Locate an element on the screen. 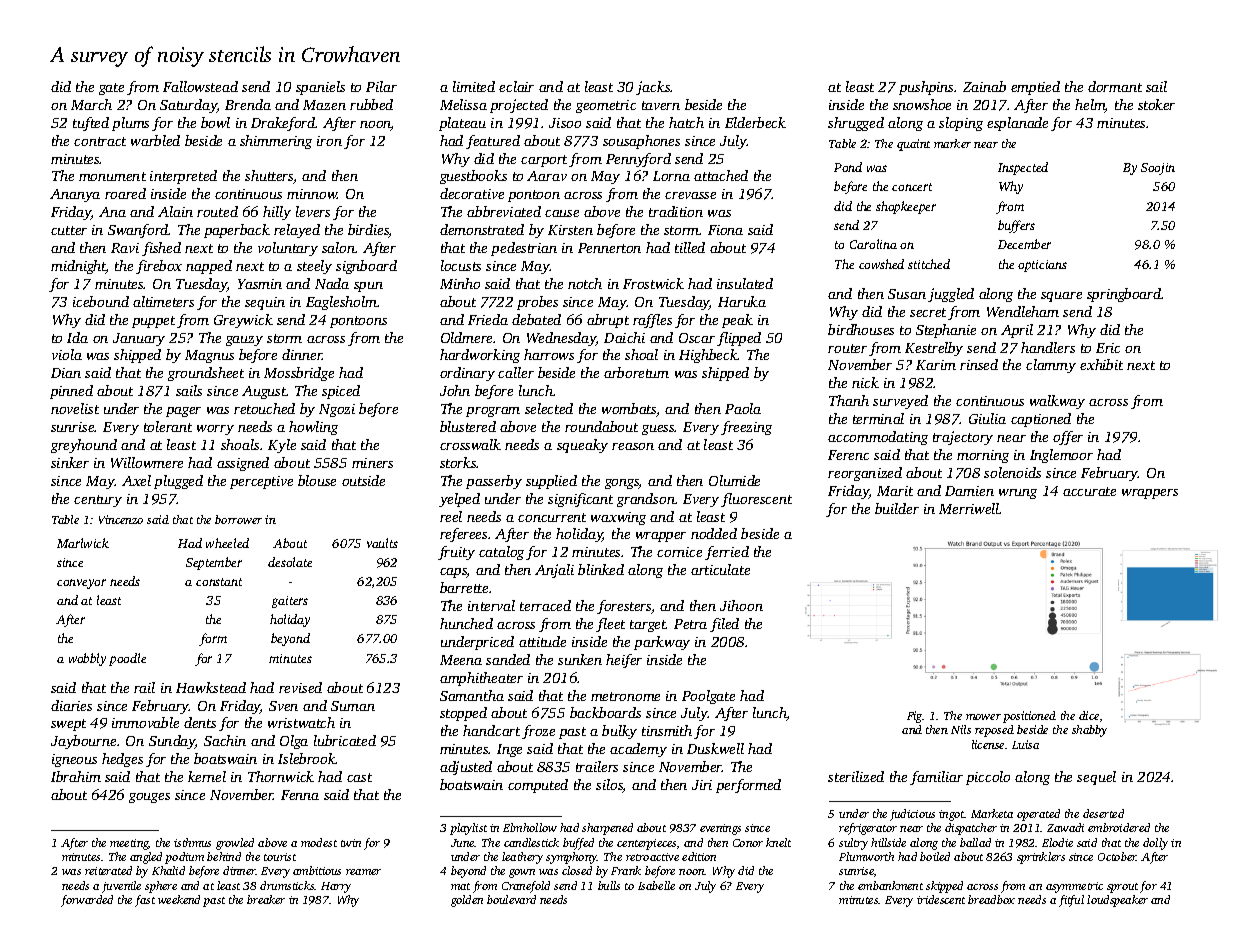  jacks is located at coordinates (653, 88).
